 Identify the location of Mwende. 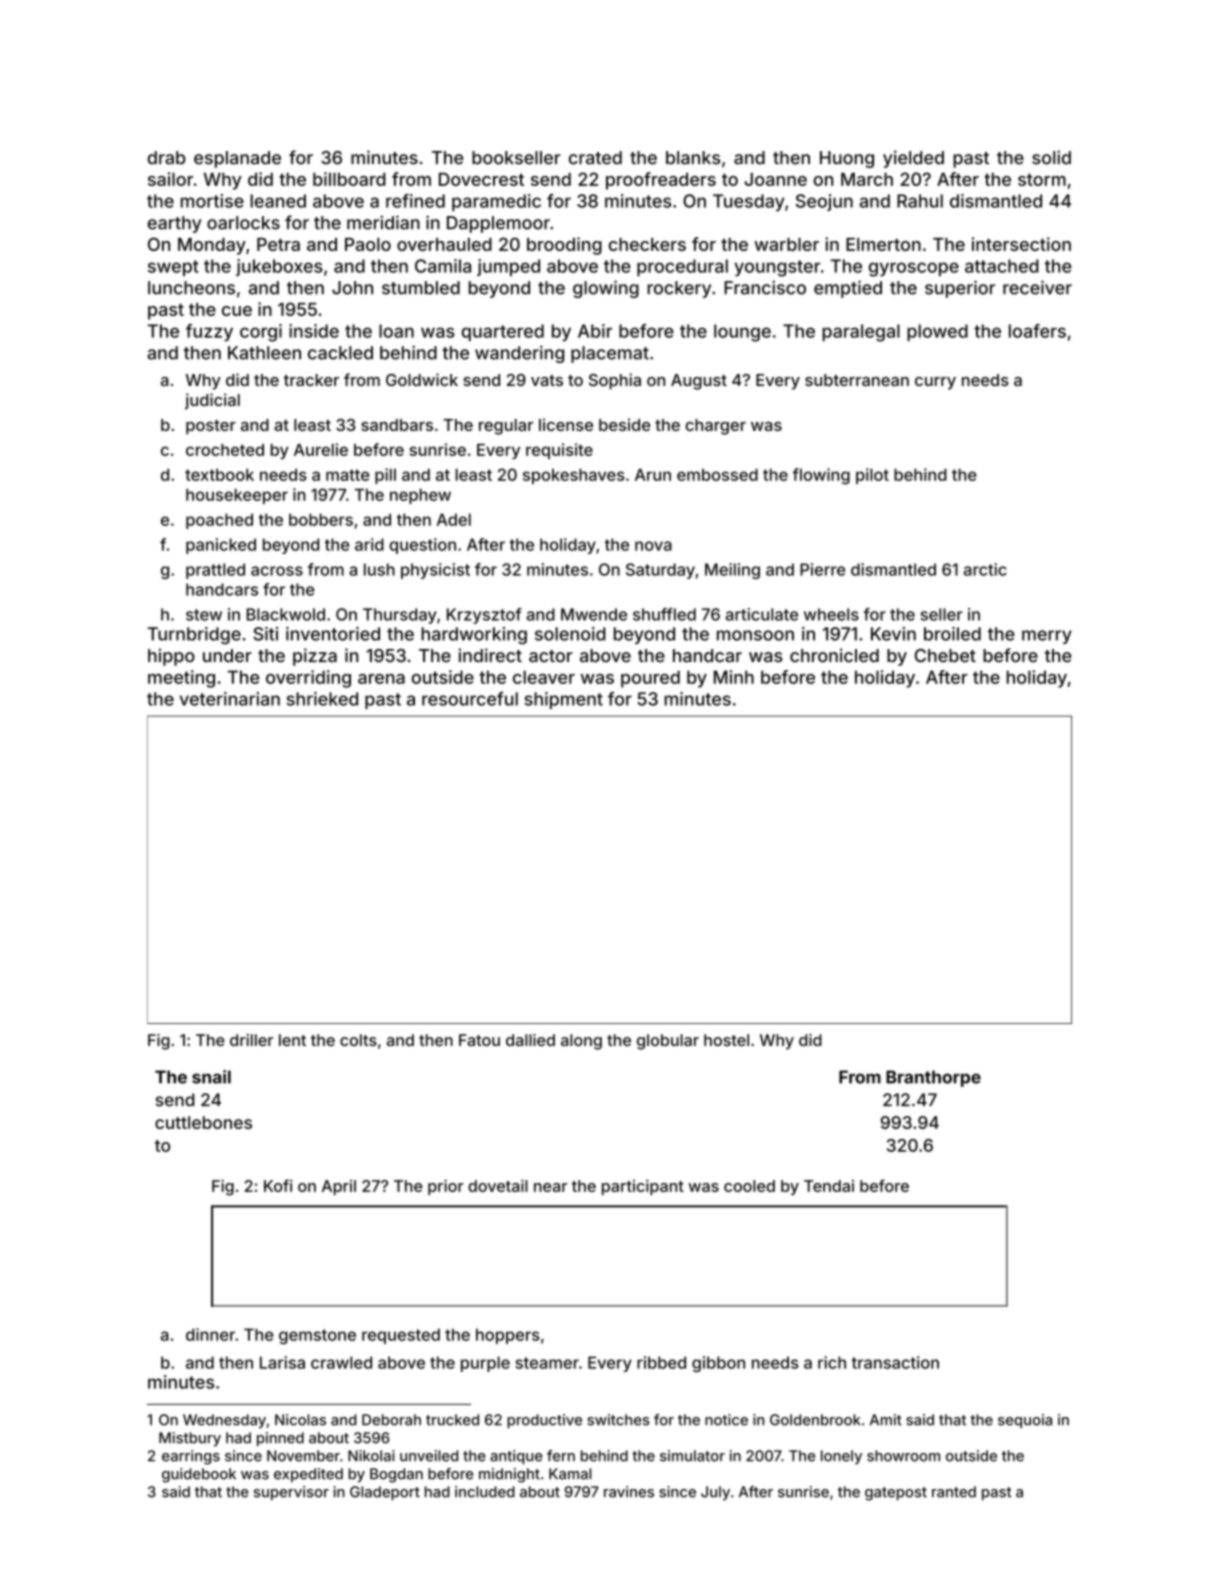
(594, 614).
